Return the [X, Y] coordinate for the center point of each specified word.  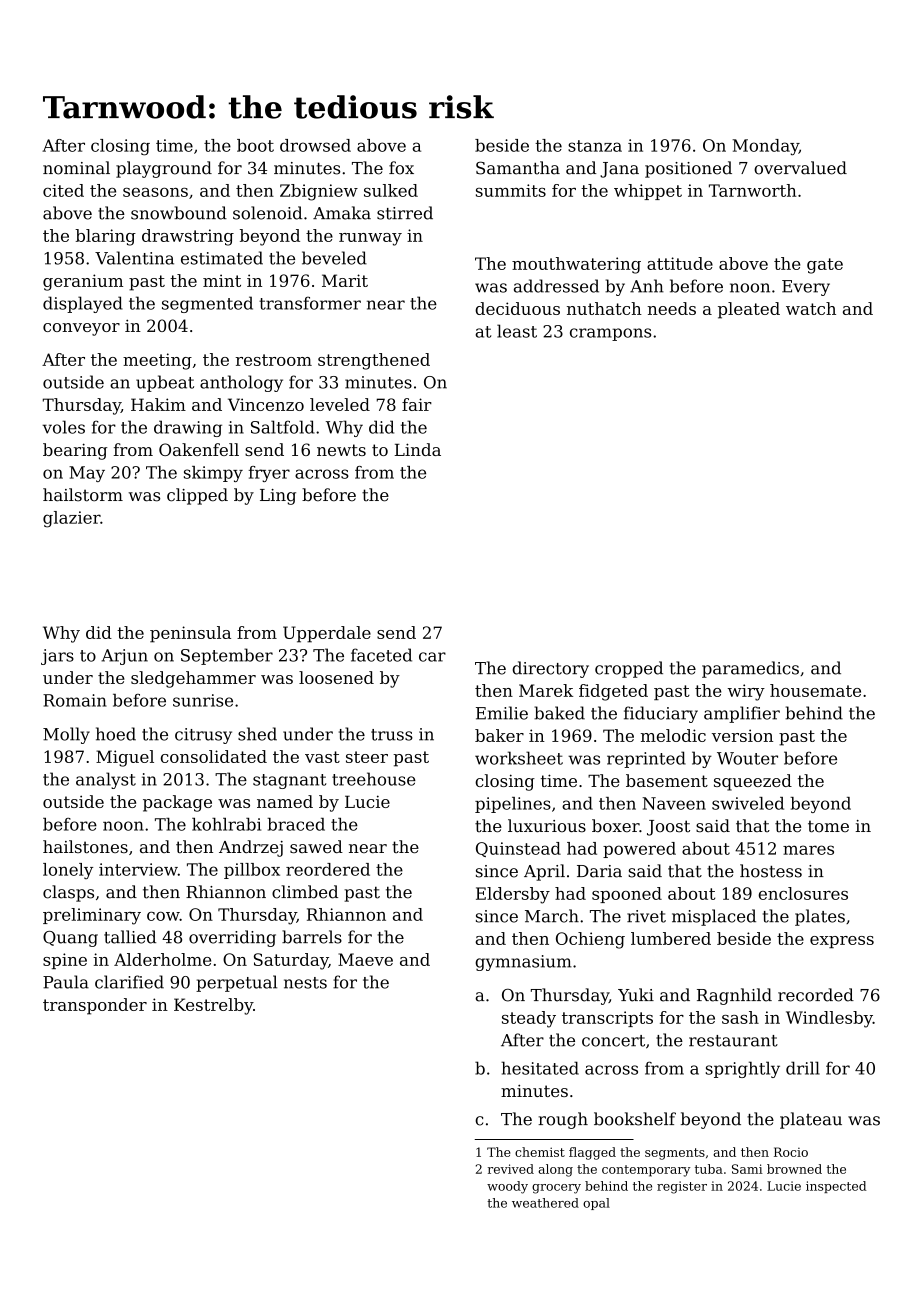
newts [341, 450]
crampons [610, 334]
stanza [595, 146]
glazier [71, 519]
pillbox [252, 871]
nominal [76, 168]
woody [507, 1187]
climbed [305, 892]
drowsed [315, 145]
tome [828, 826]
